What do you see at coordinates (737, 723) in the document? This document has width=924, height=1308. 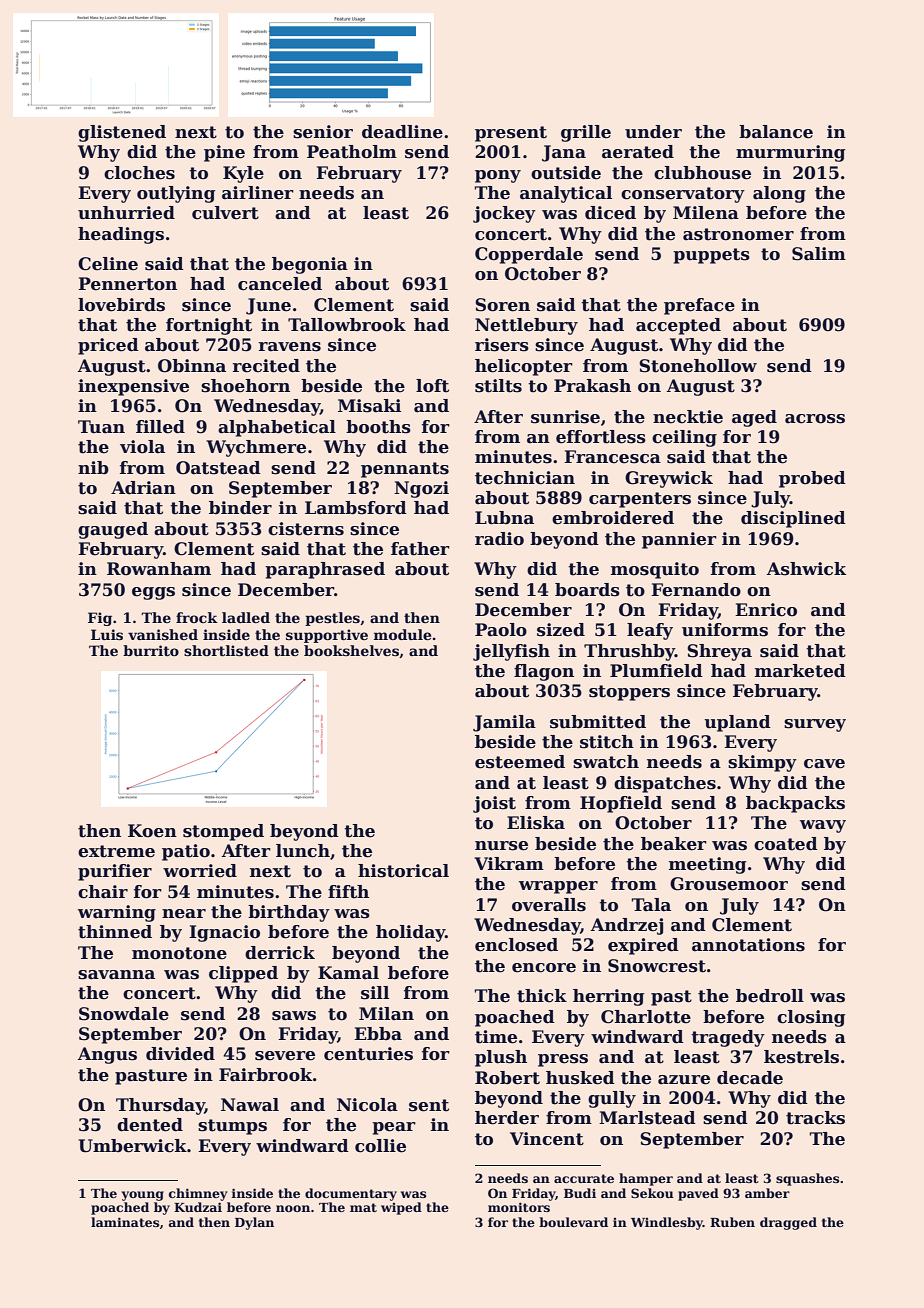 I see `upland` at bounding box center [737, 723].
